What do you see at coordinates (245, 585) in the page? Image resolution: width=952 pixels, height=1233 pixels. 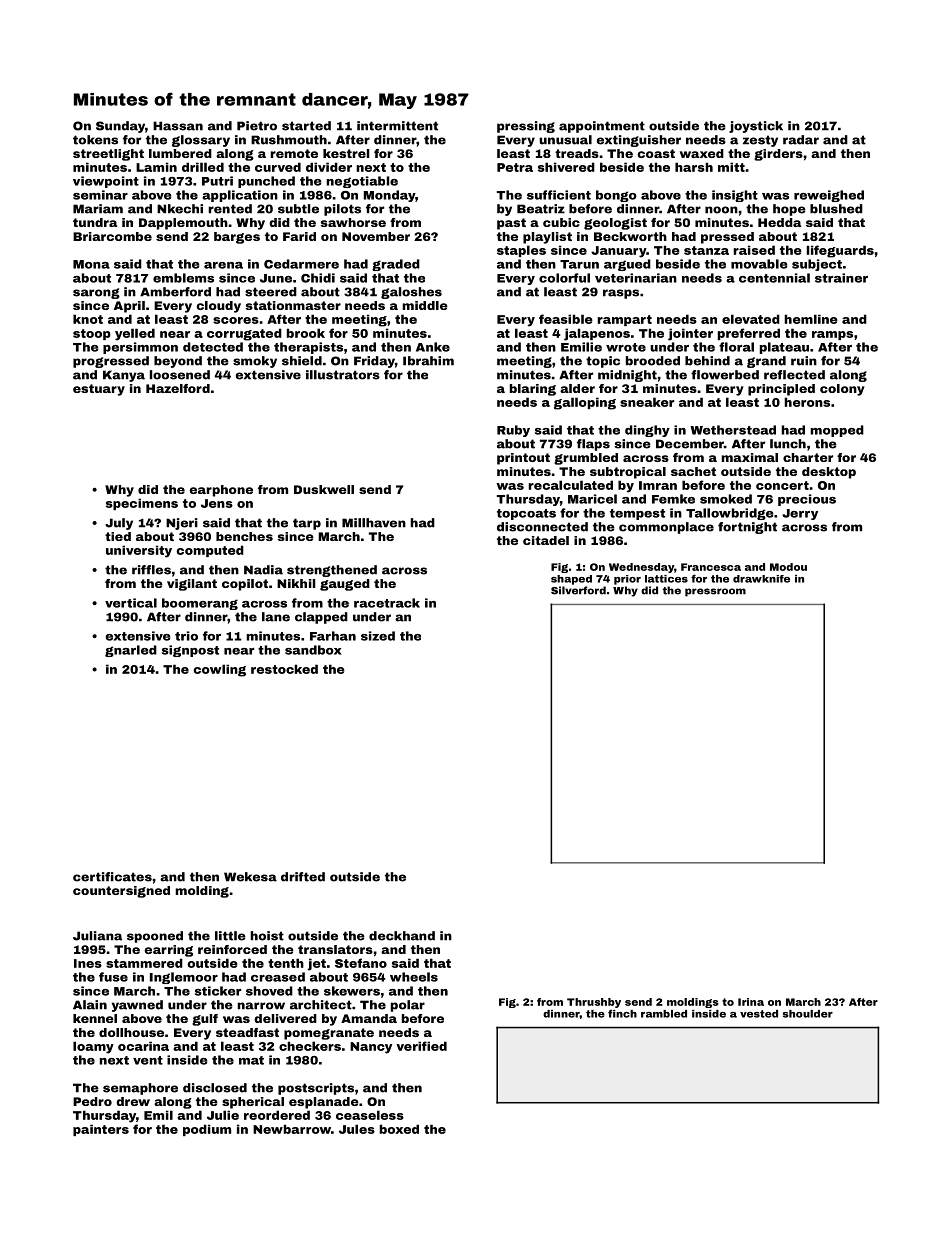 I see `copilot` at bounding box center [245, 585].
